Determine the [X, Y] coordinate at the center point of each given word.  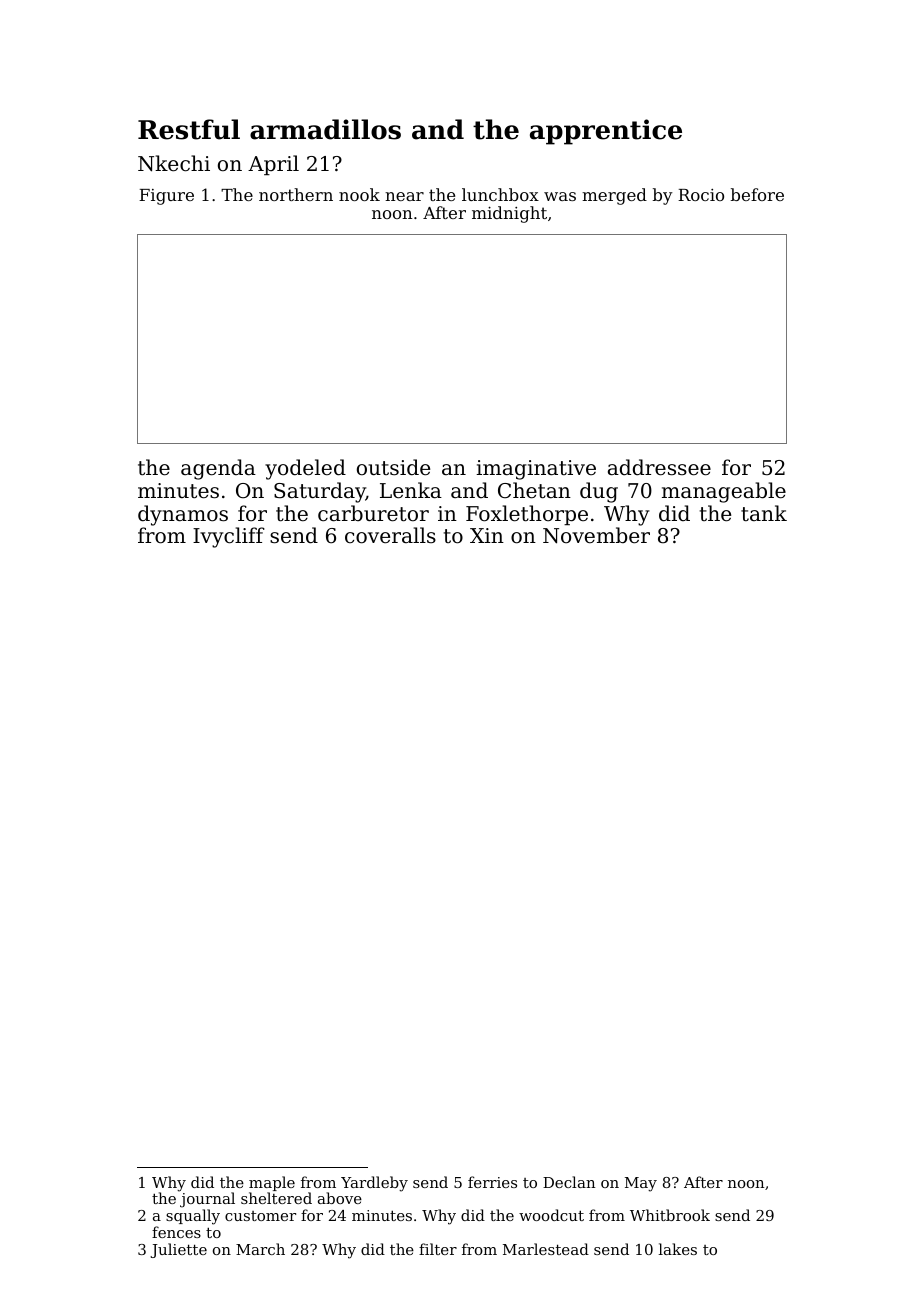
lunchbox [500, 194]
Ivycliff [229, 537]
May [641, 1184]
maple [272, 1183]
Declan [569, 1182]
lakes [678, 1249]
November [596, 535]
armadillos [325, 129]
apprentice [606, 132]
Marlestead [546, 1249]
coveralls [390, 535]
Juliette [178, 1250]
